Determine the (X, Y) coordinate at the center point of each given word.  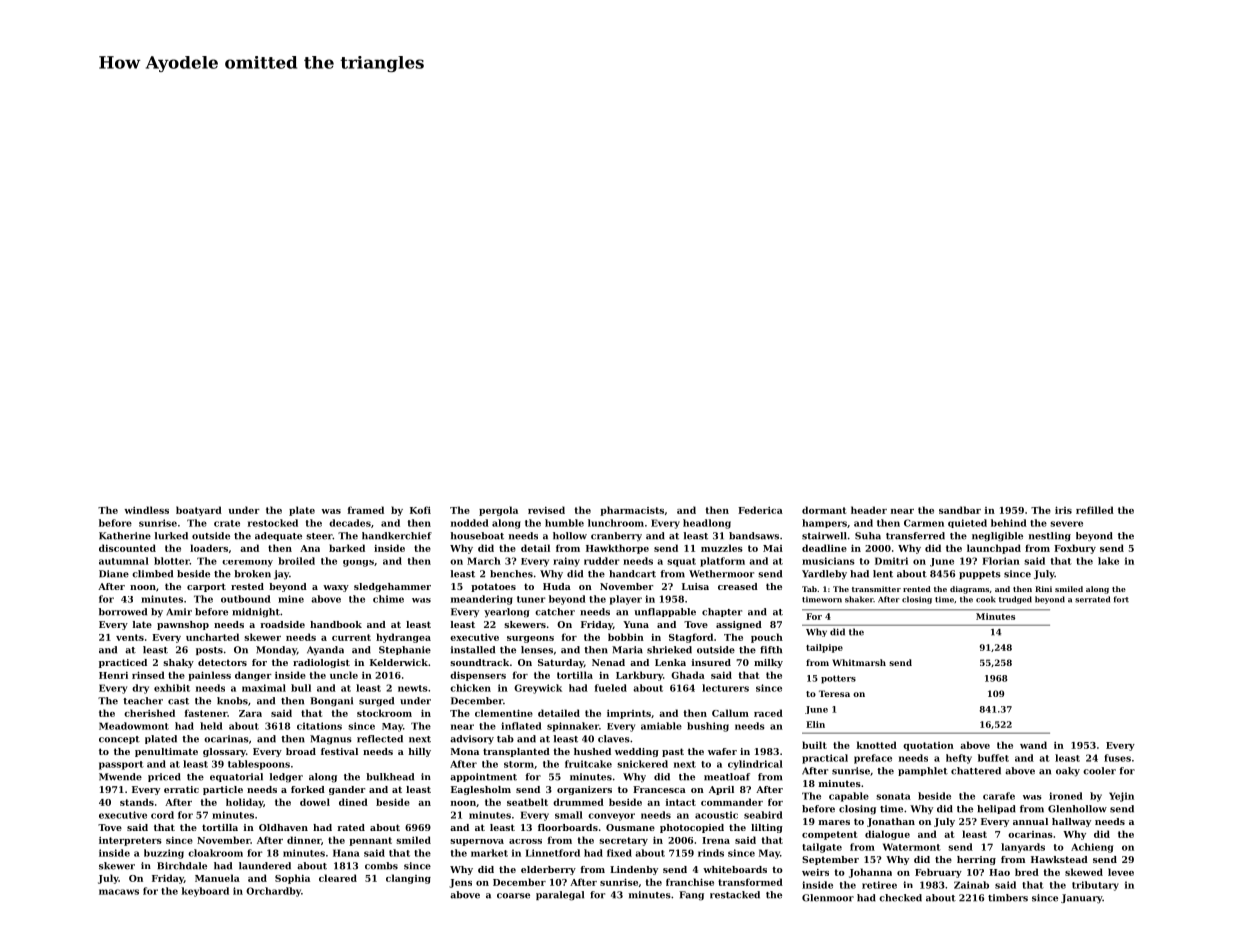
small (569, 815)
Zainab (971, 885)
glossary (224, 752)
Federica (760, 510)
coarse (513, 896)
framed (366, 510)
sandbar (960, 510)
